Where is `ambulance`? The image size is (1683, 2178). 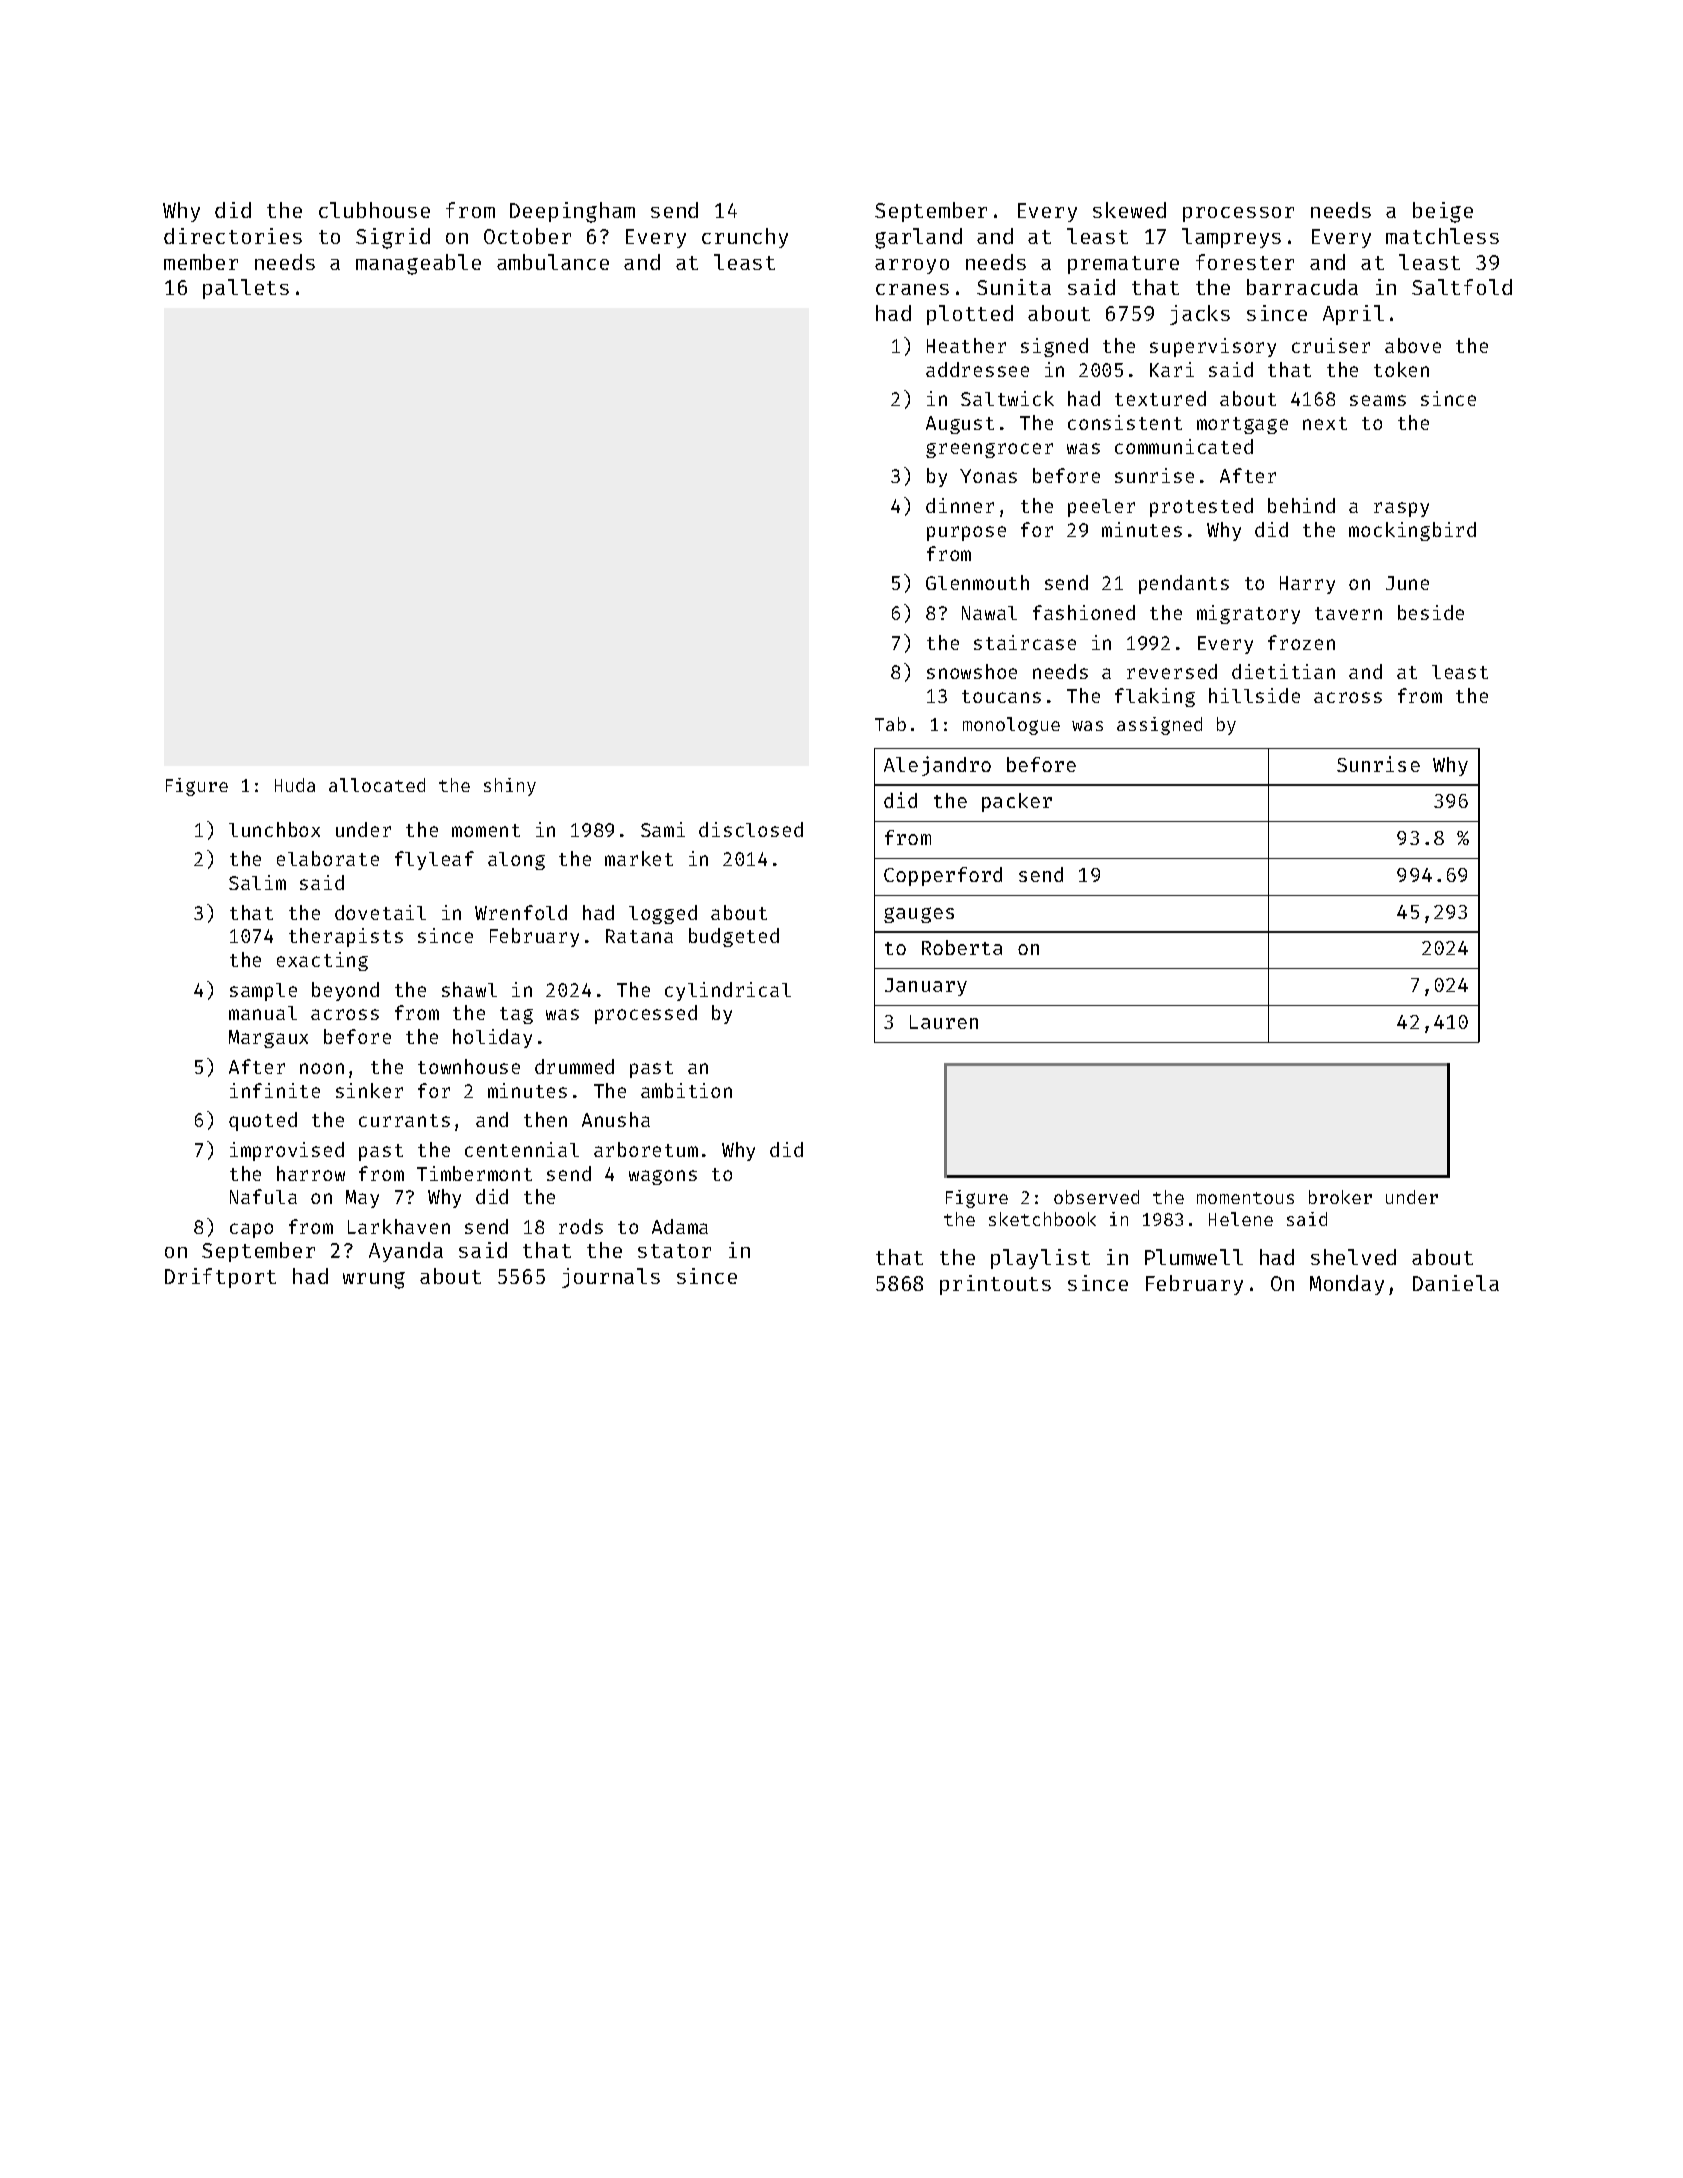
ambulance is located at coordinates (553, 262).
